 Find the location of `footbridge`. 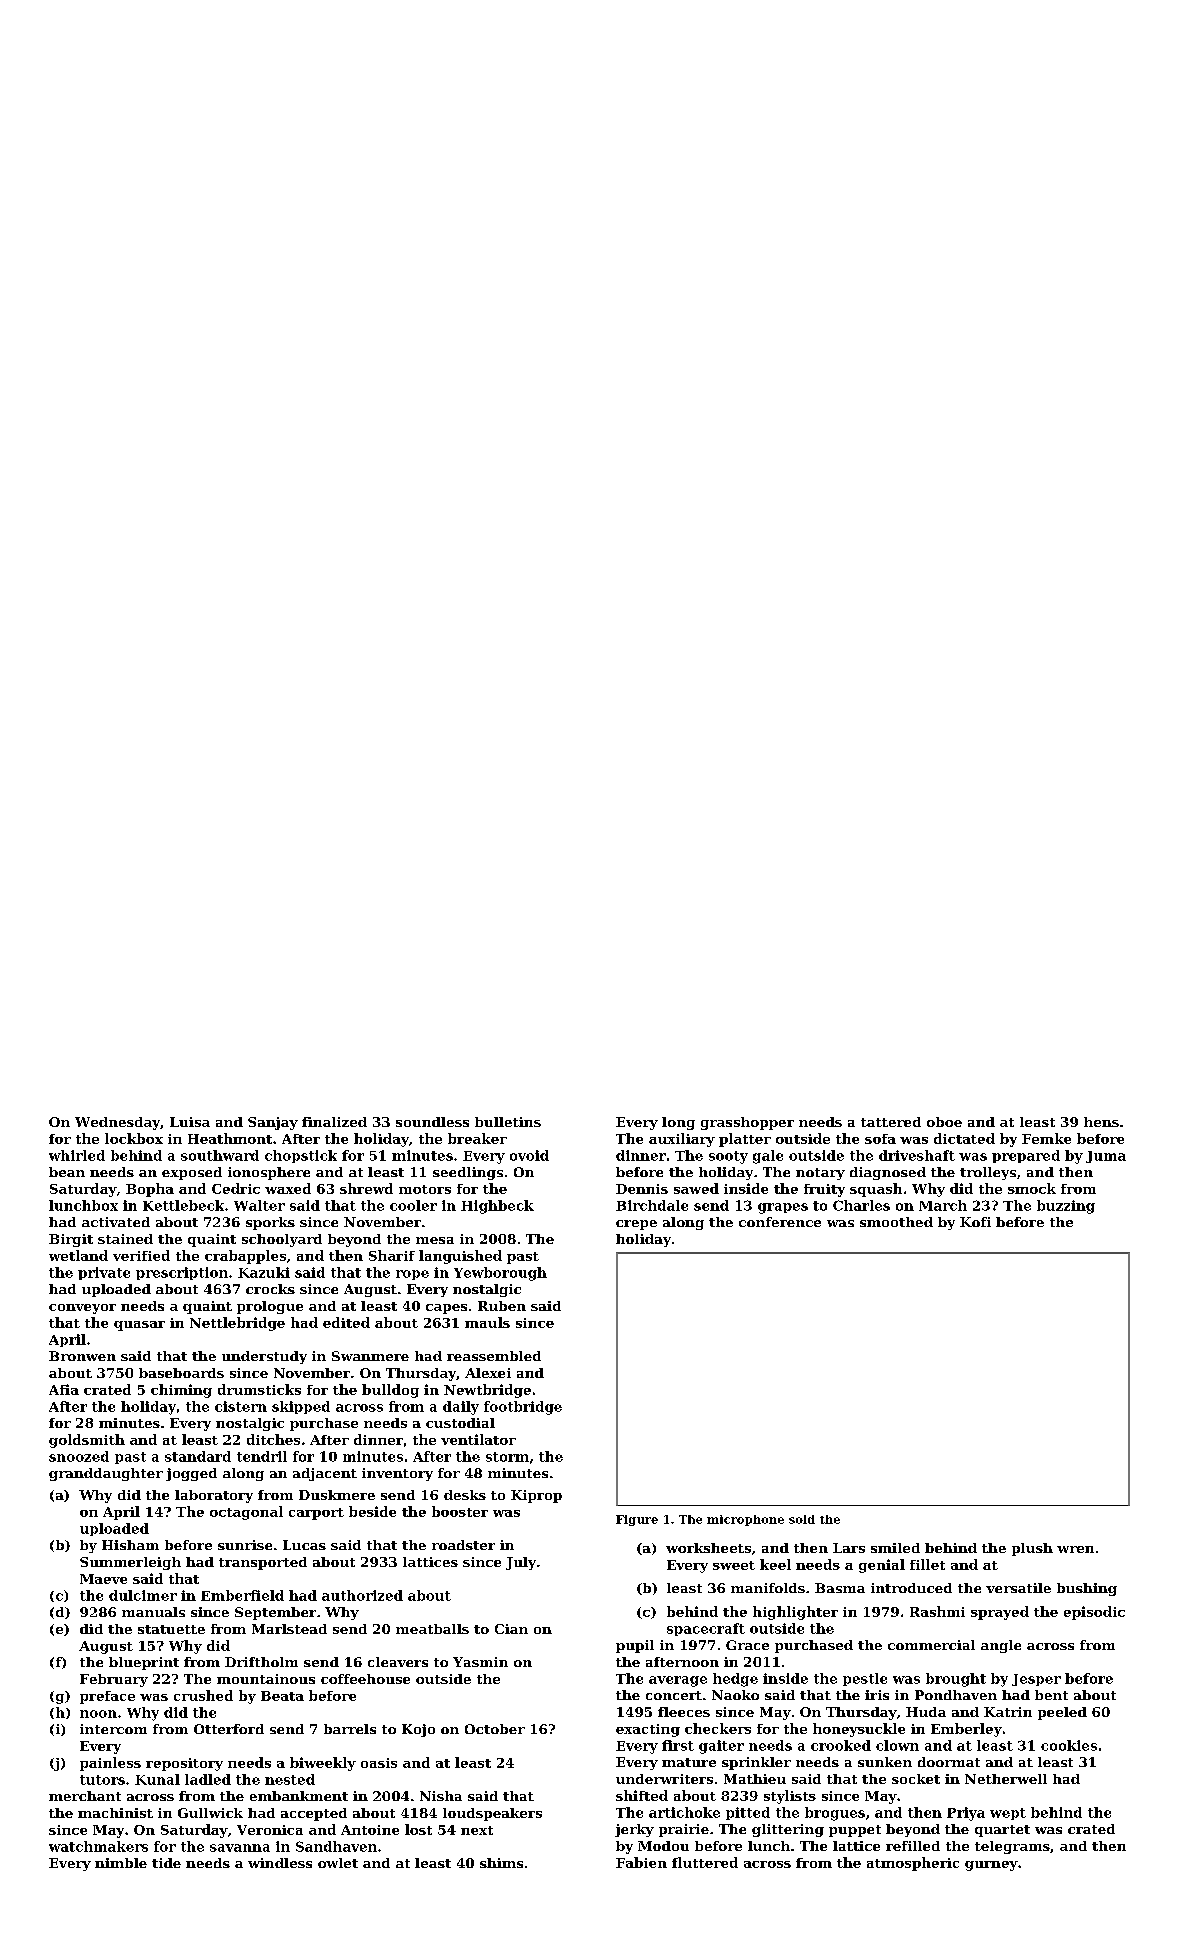

footbridge is located at coordinates (523, 1408).
